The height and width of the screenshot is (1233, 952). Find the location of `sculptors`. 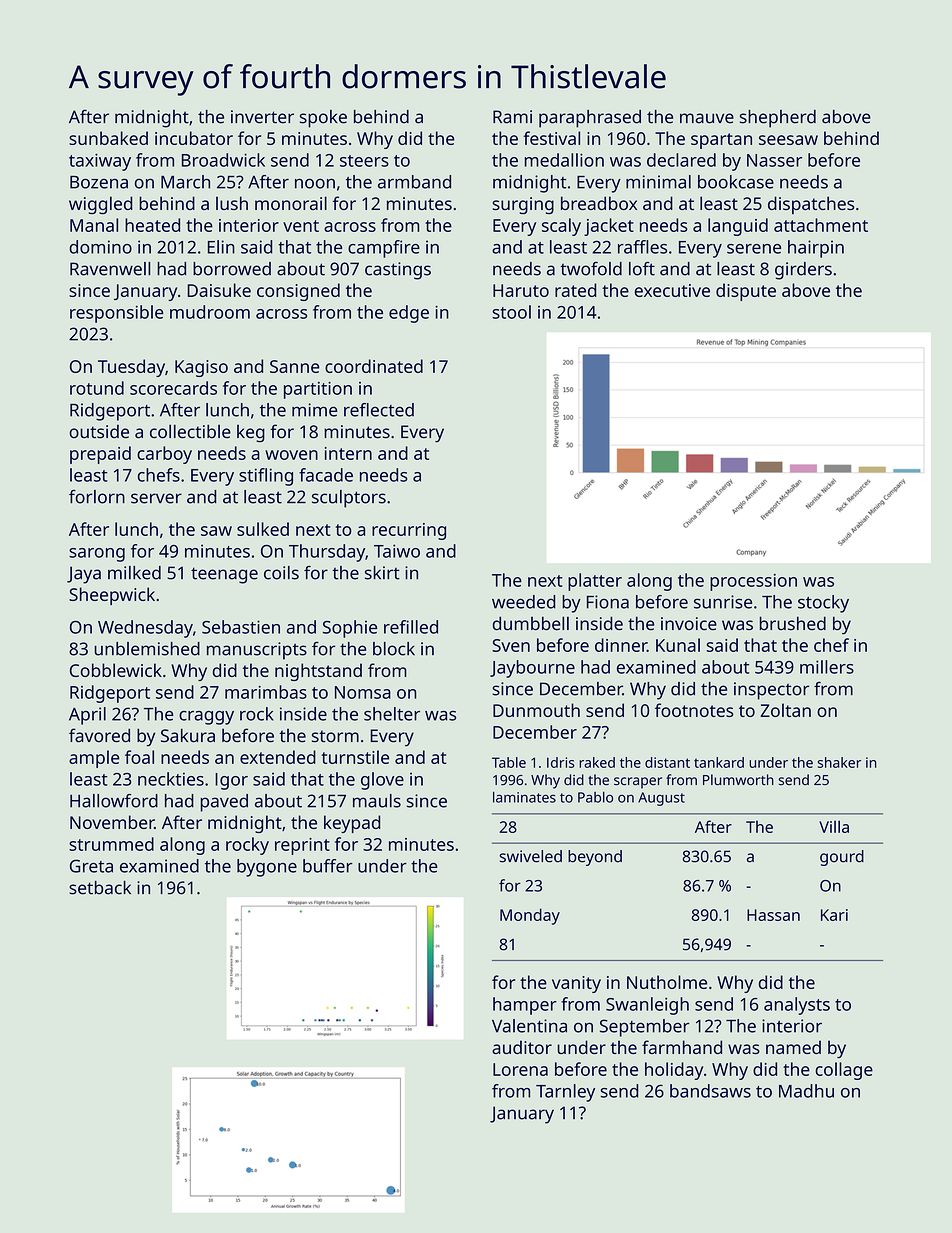

sculptors is located at coordinates (349, 499).
